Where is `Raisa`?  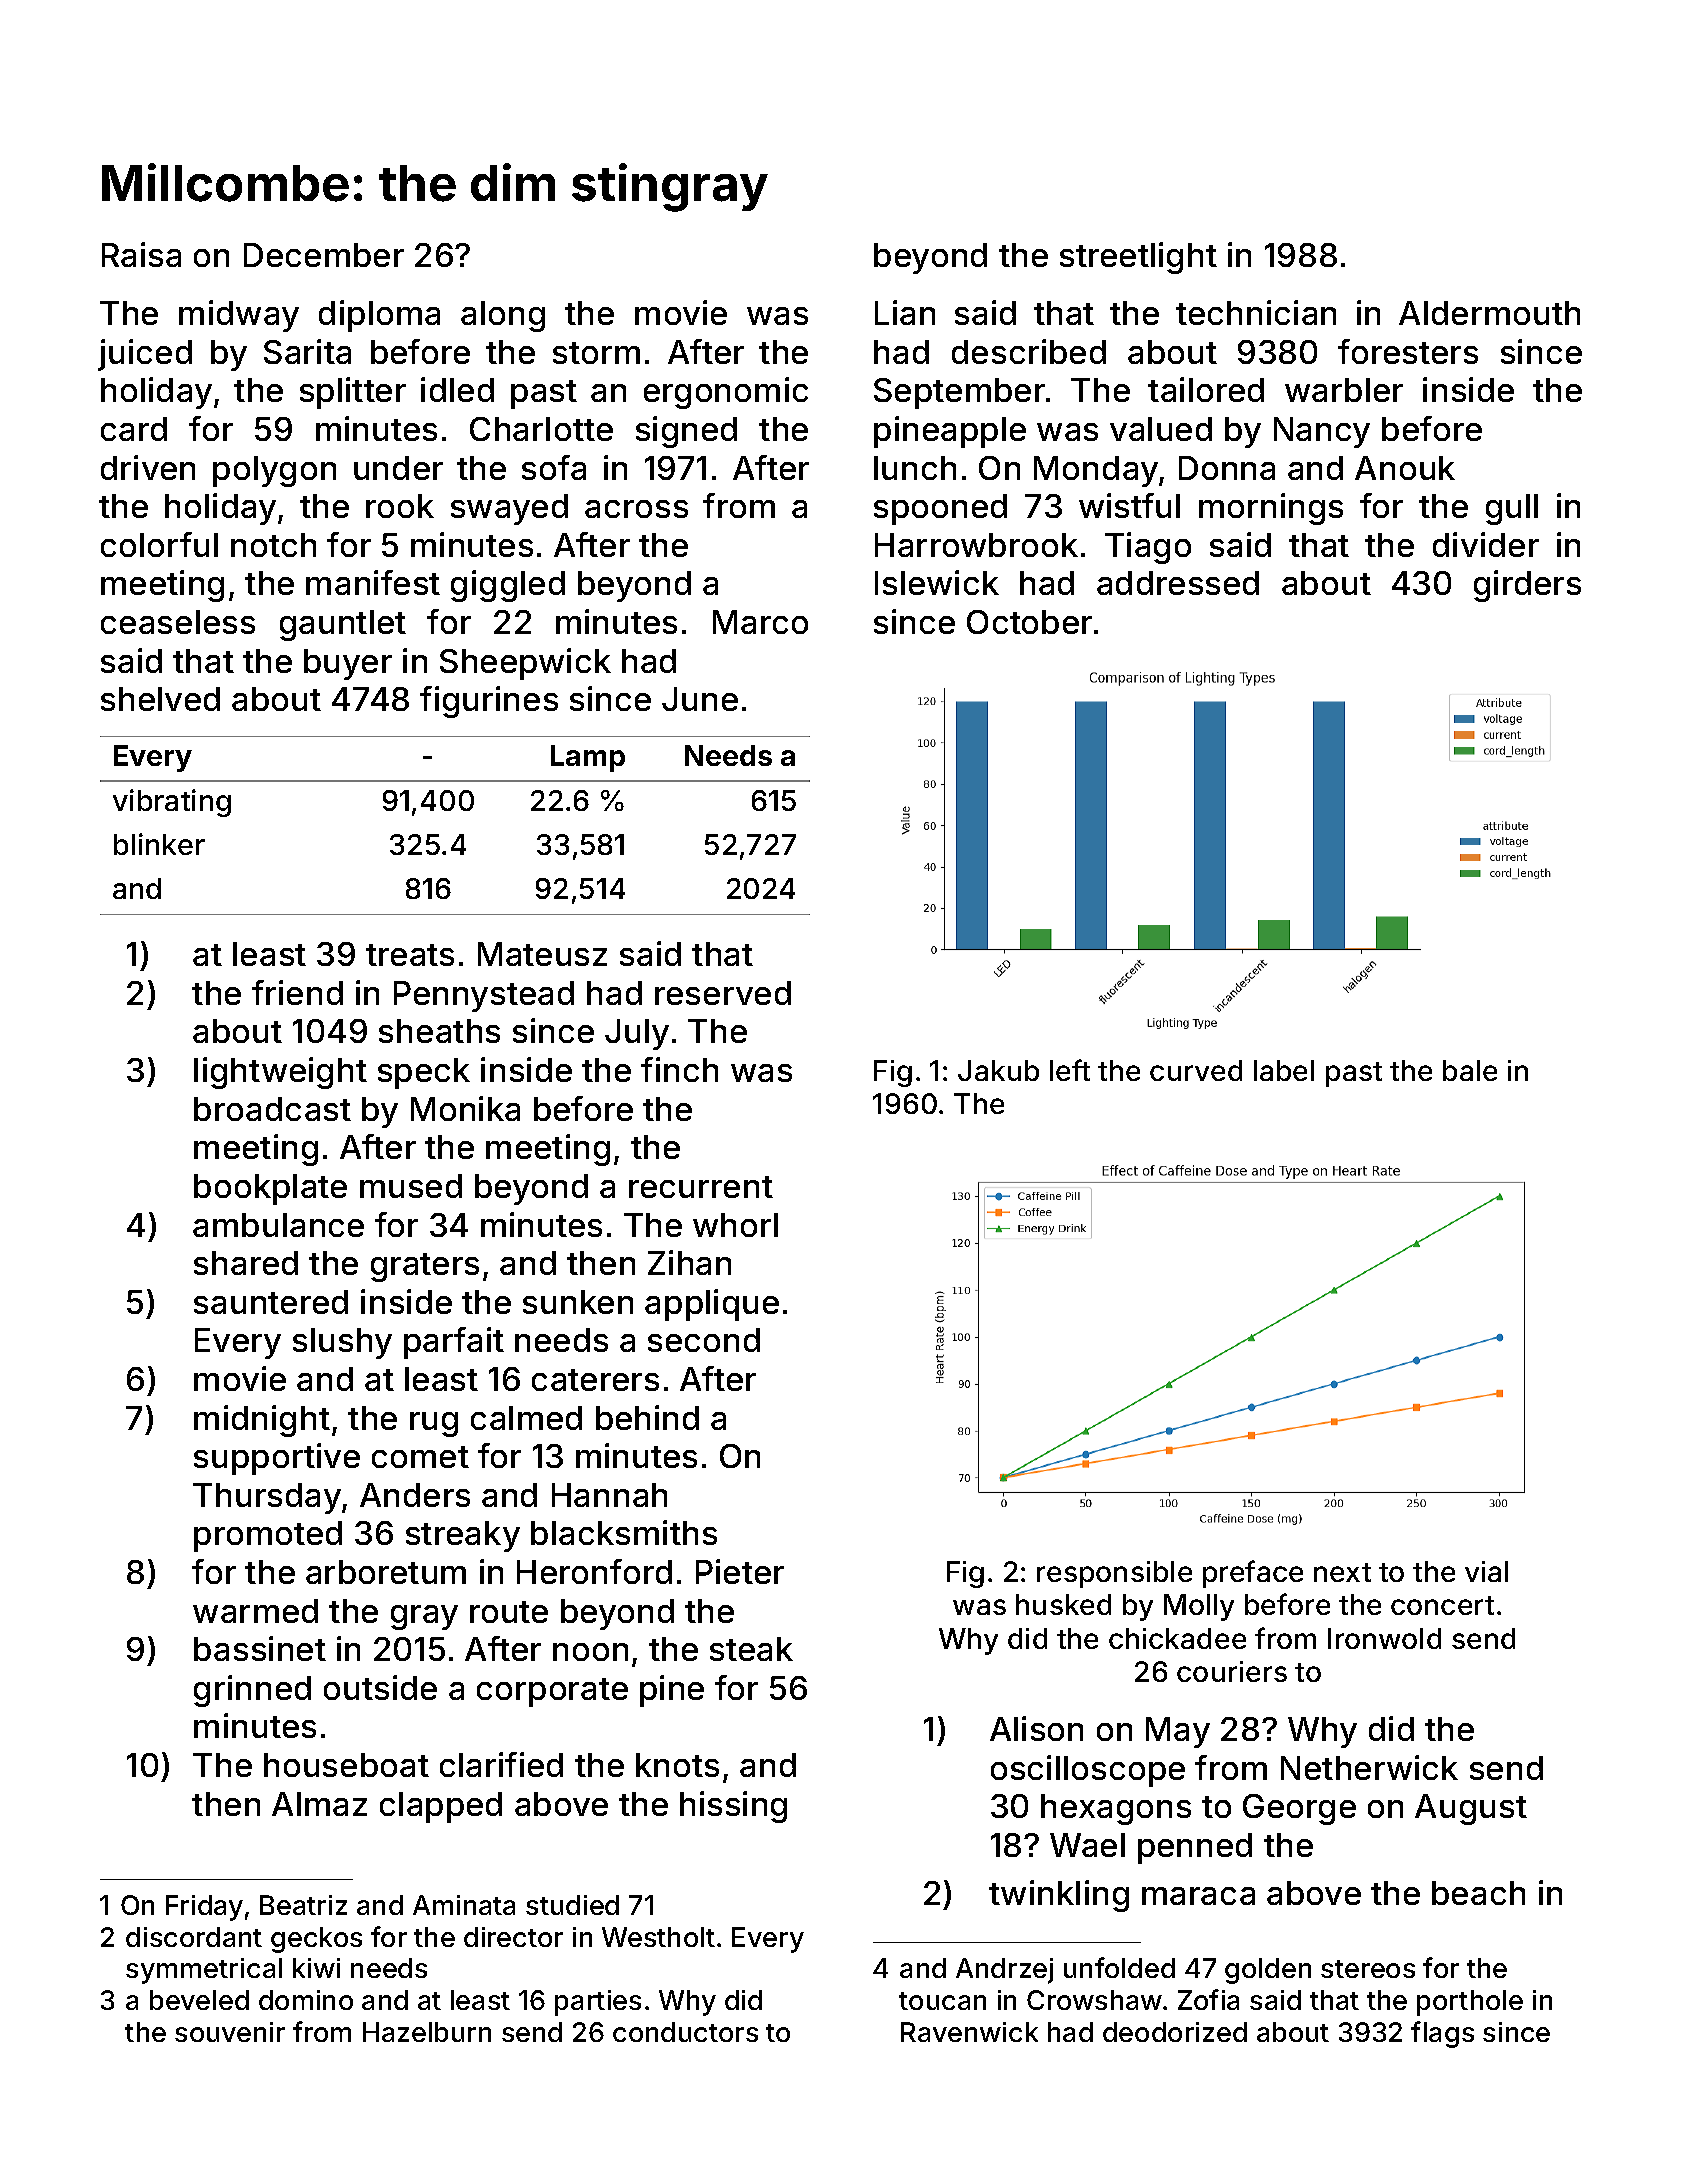
Raisa is located at coordinates (141, 254).
